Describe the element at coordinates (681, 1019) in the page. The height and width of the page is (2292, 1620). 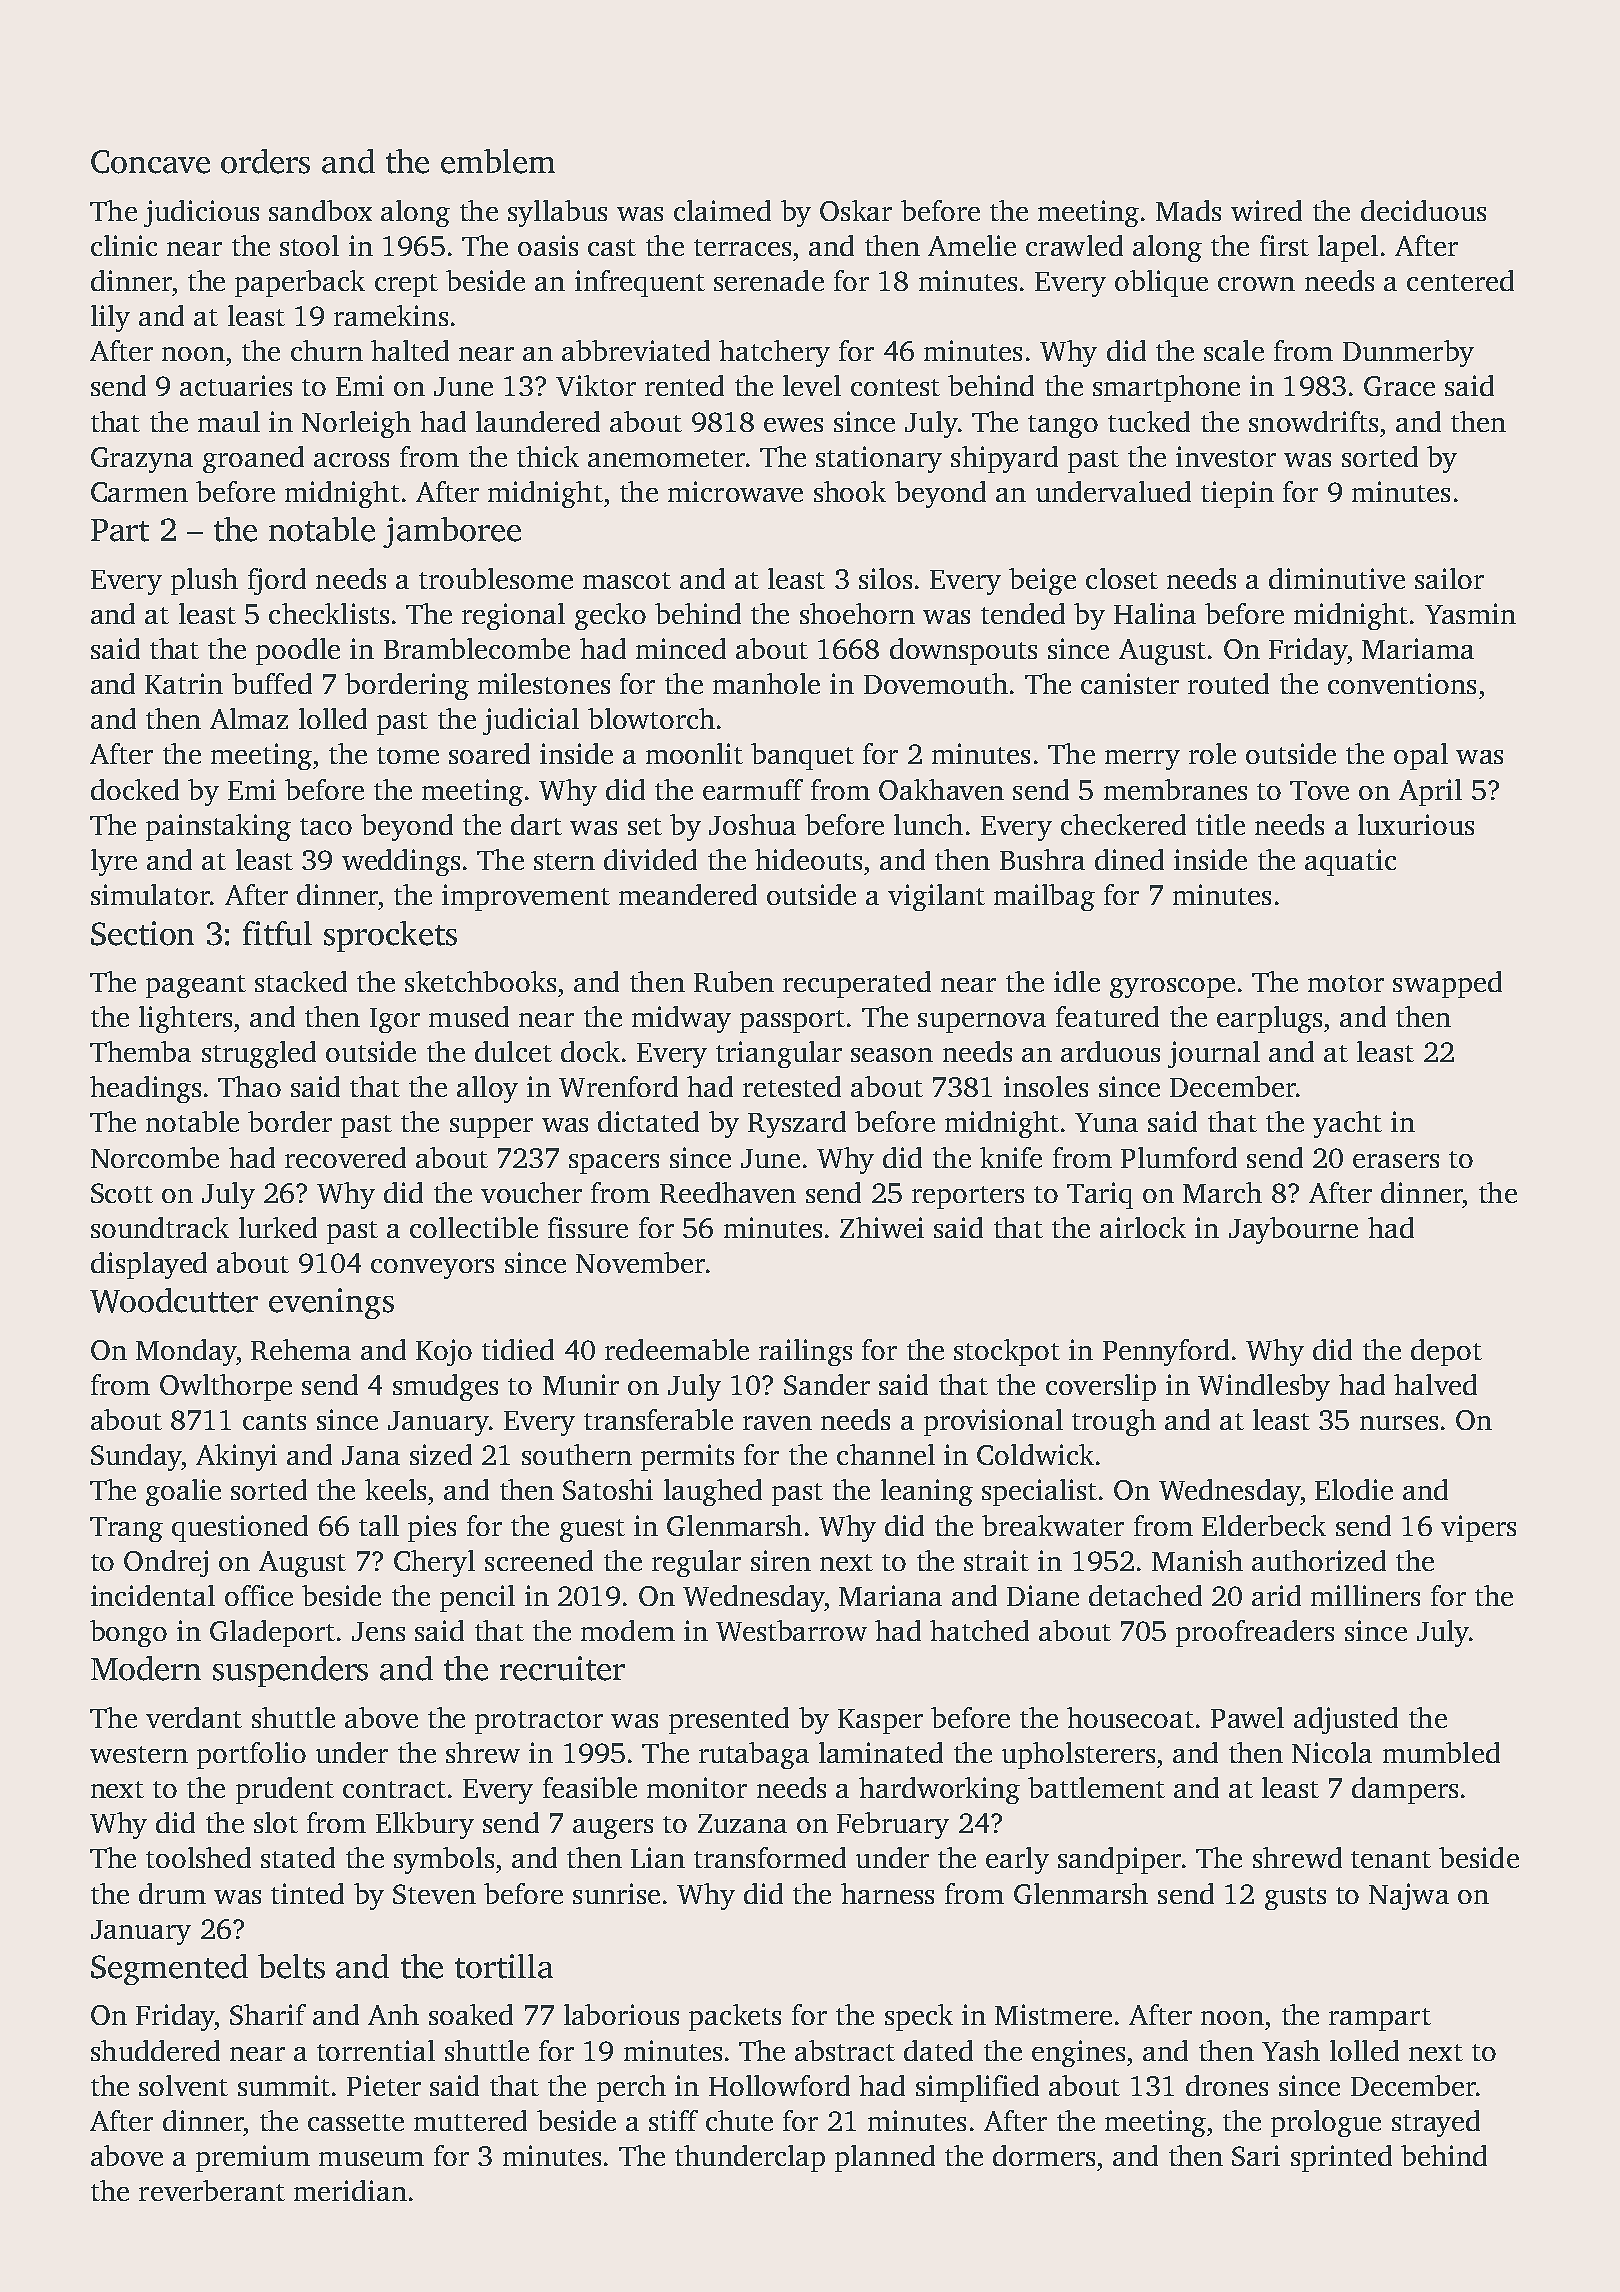
I see `midway` at that location.
